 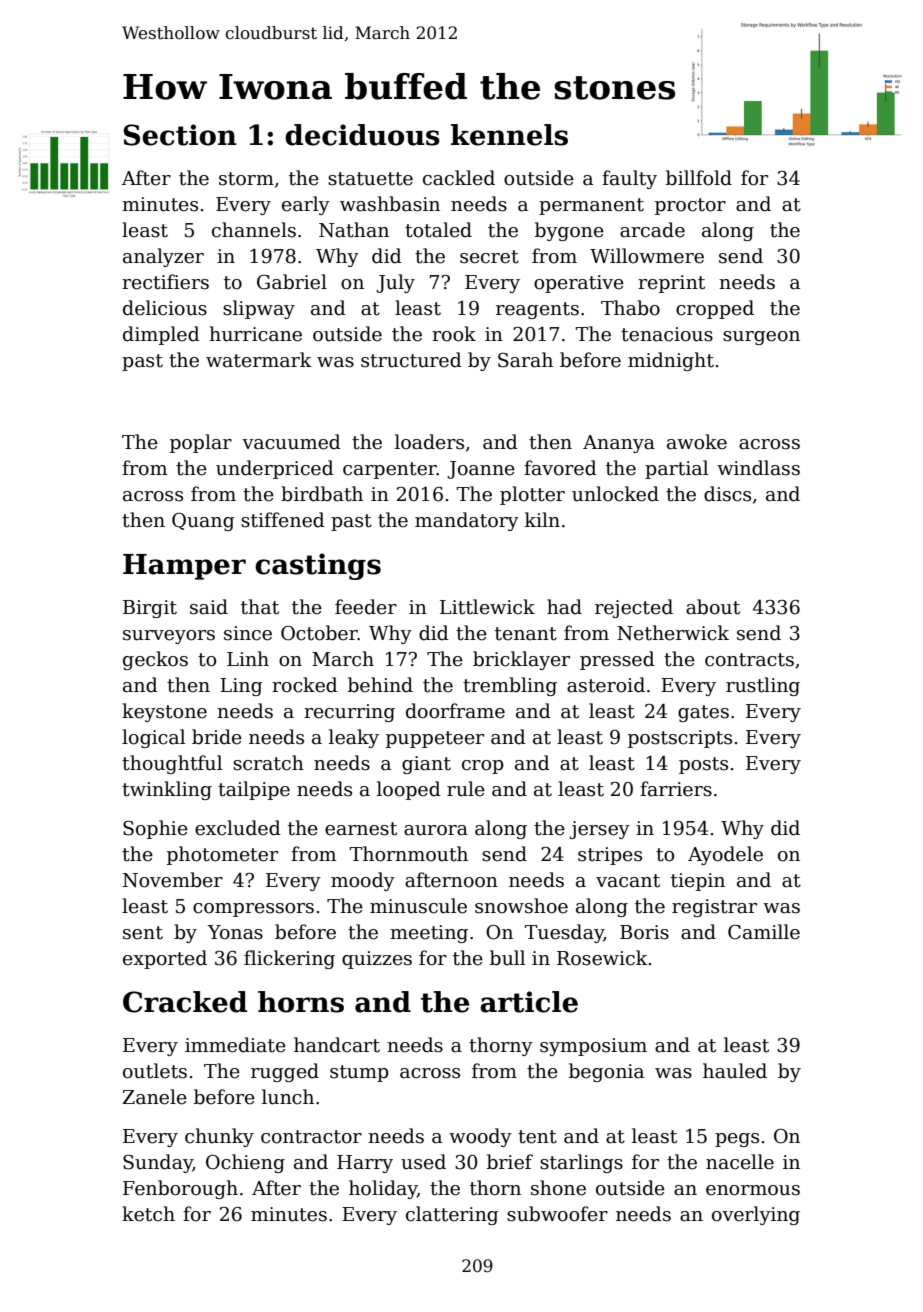 I want to click on article, so click(x=529, y=1002).
